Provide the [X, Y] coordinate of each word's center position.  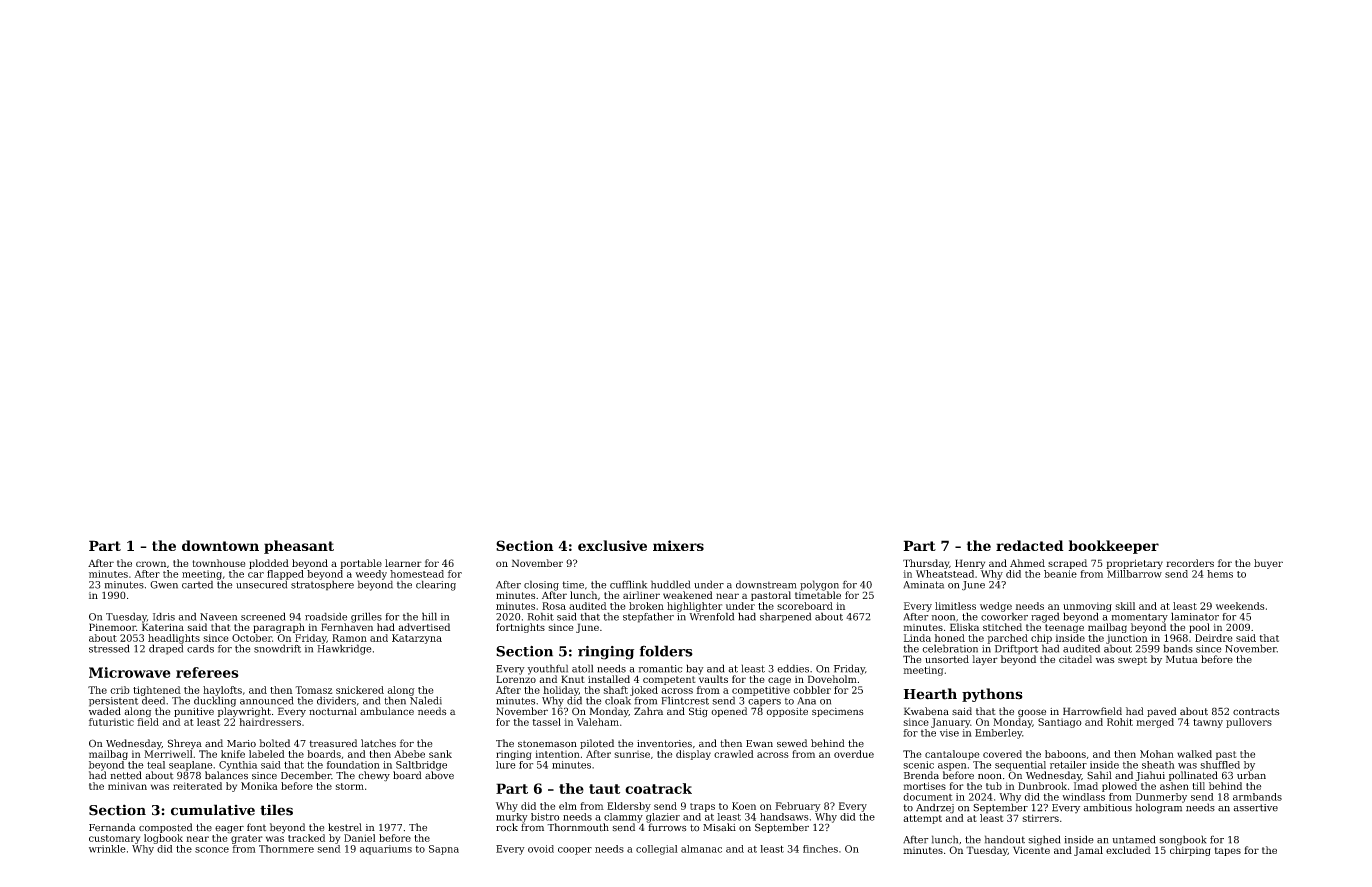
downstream [766, 584]
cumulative [213, 810]
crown [151, 564]
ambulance [387, 711]
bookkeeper [1113, 547]
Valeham [598, 722]
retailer [1068, 765]
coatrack [658, 788]
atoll [582, 668]
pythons [992, 695]
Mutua [1182, 659]
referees [207, 672]
